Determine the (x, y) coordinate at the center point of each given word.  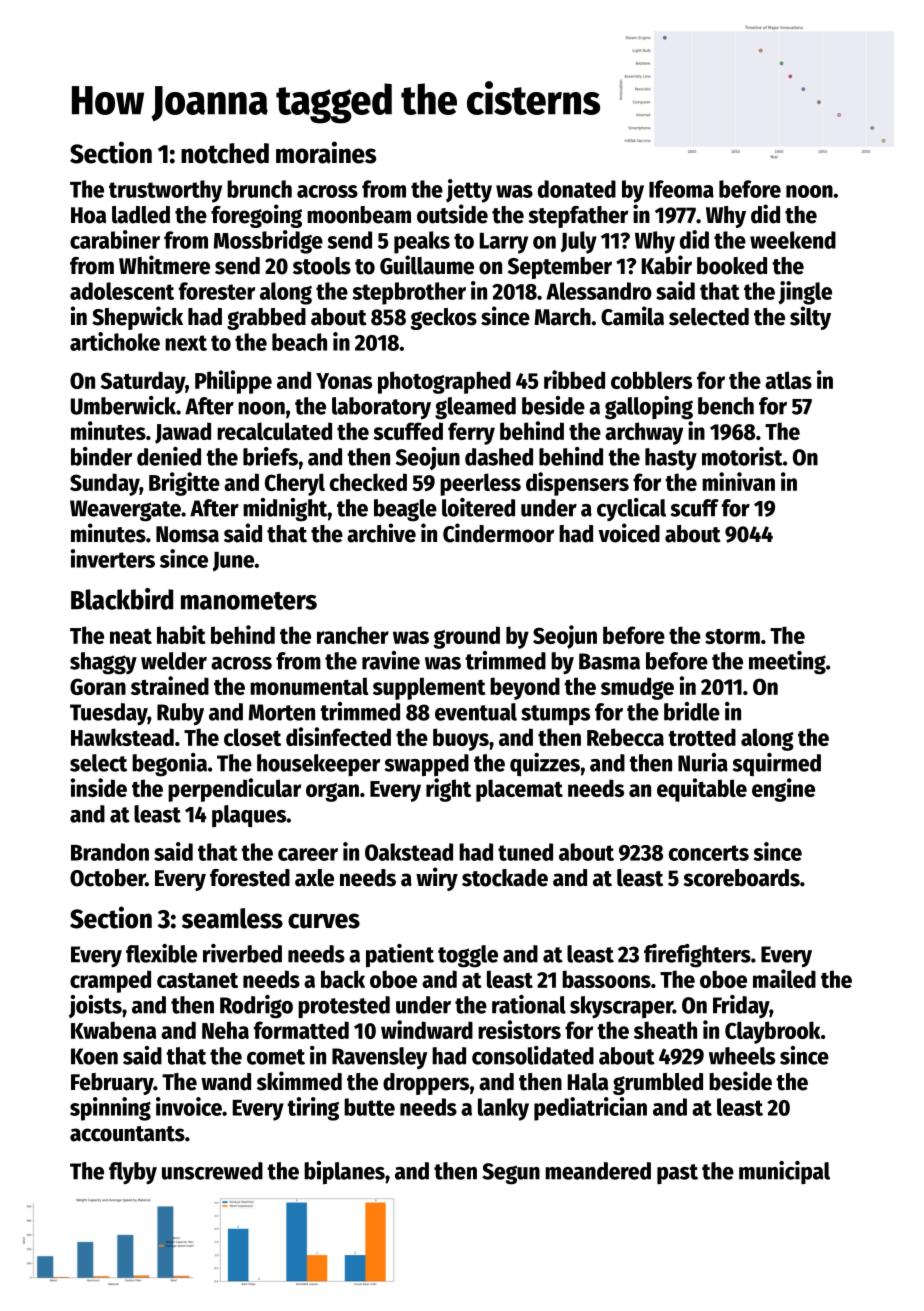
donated (577, 189)
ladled (141, 215)
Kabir (667, 265)
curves (324, 921)
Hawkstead (122, 737)
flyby (133, 1173)
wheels (742, 1056)
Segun (511, 1174)
